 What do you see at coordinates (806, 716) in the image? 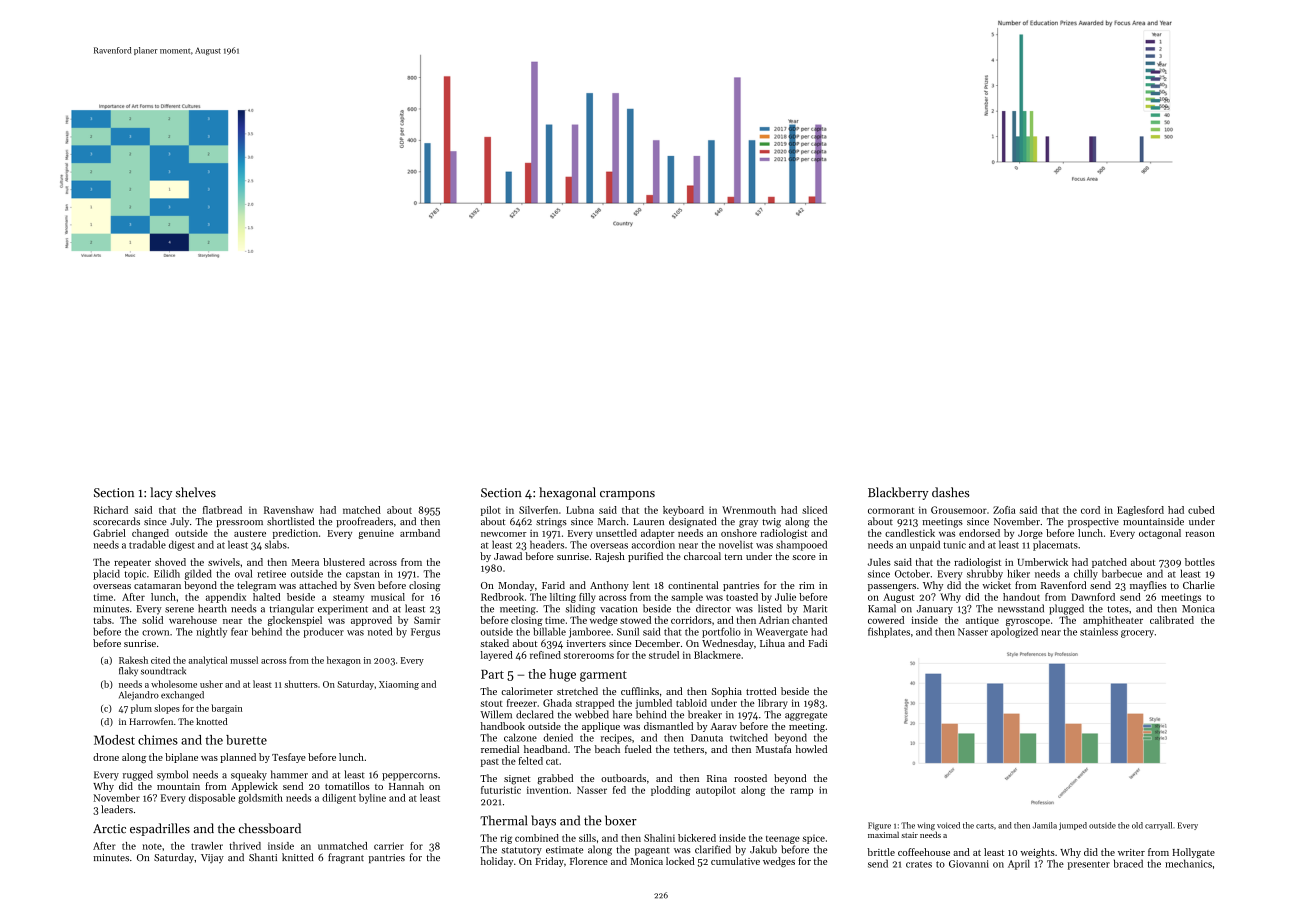
I see `aggregate` at bounding box center [806, 716].
